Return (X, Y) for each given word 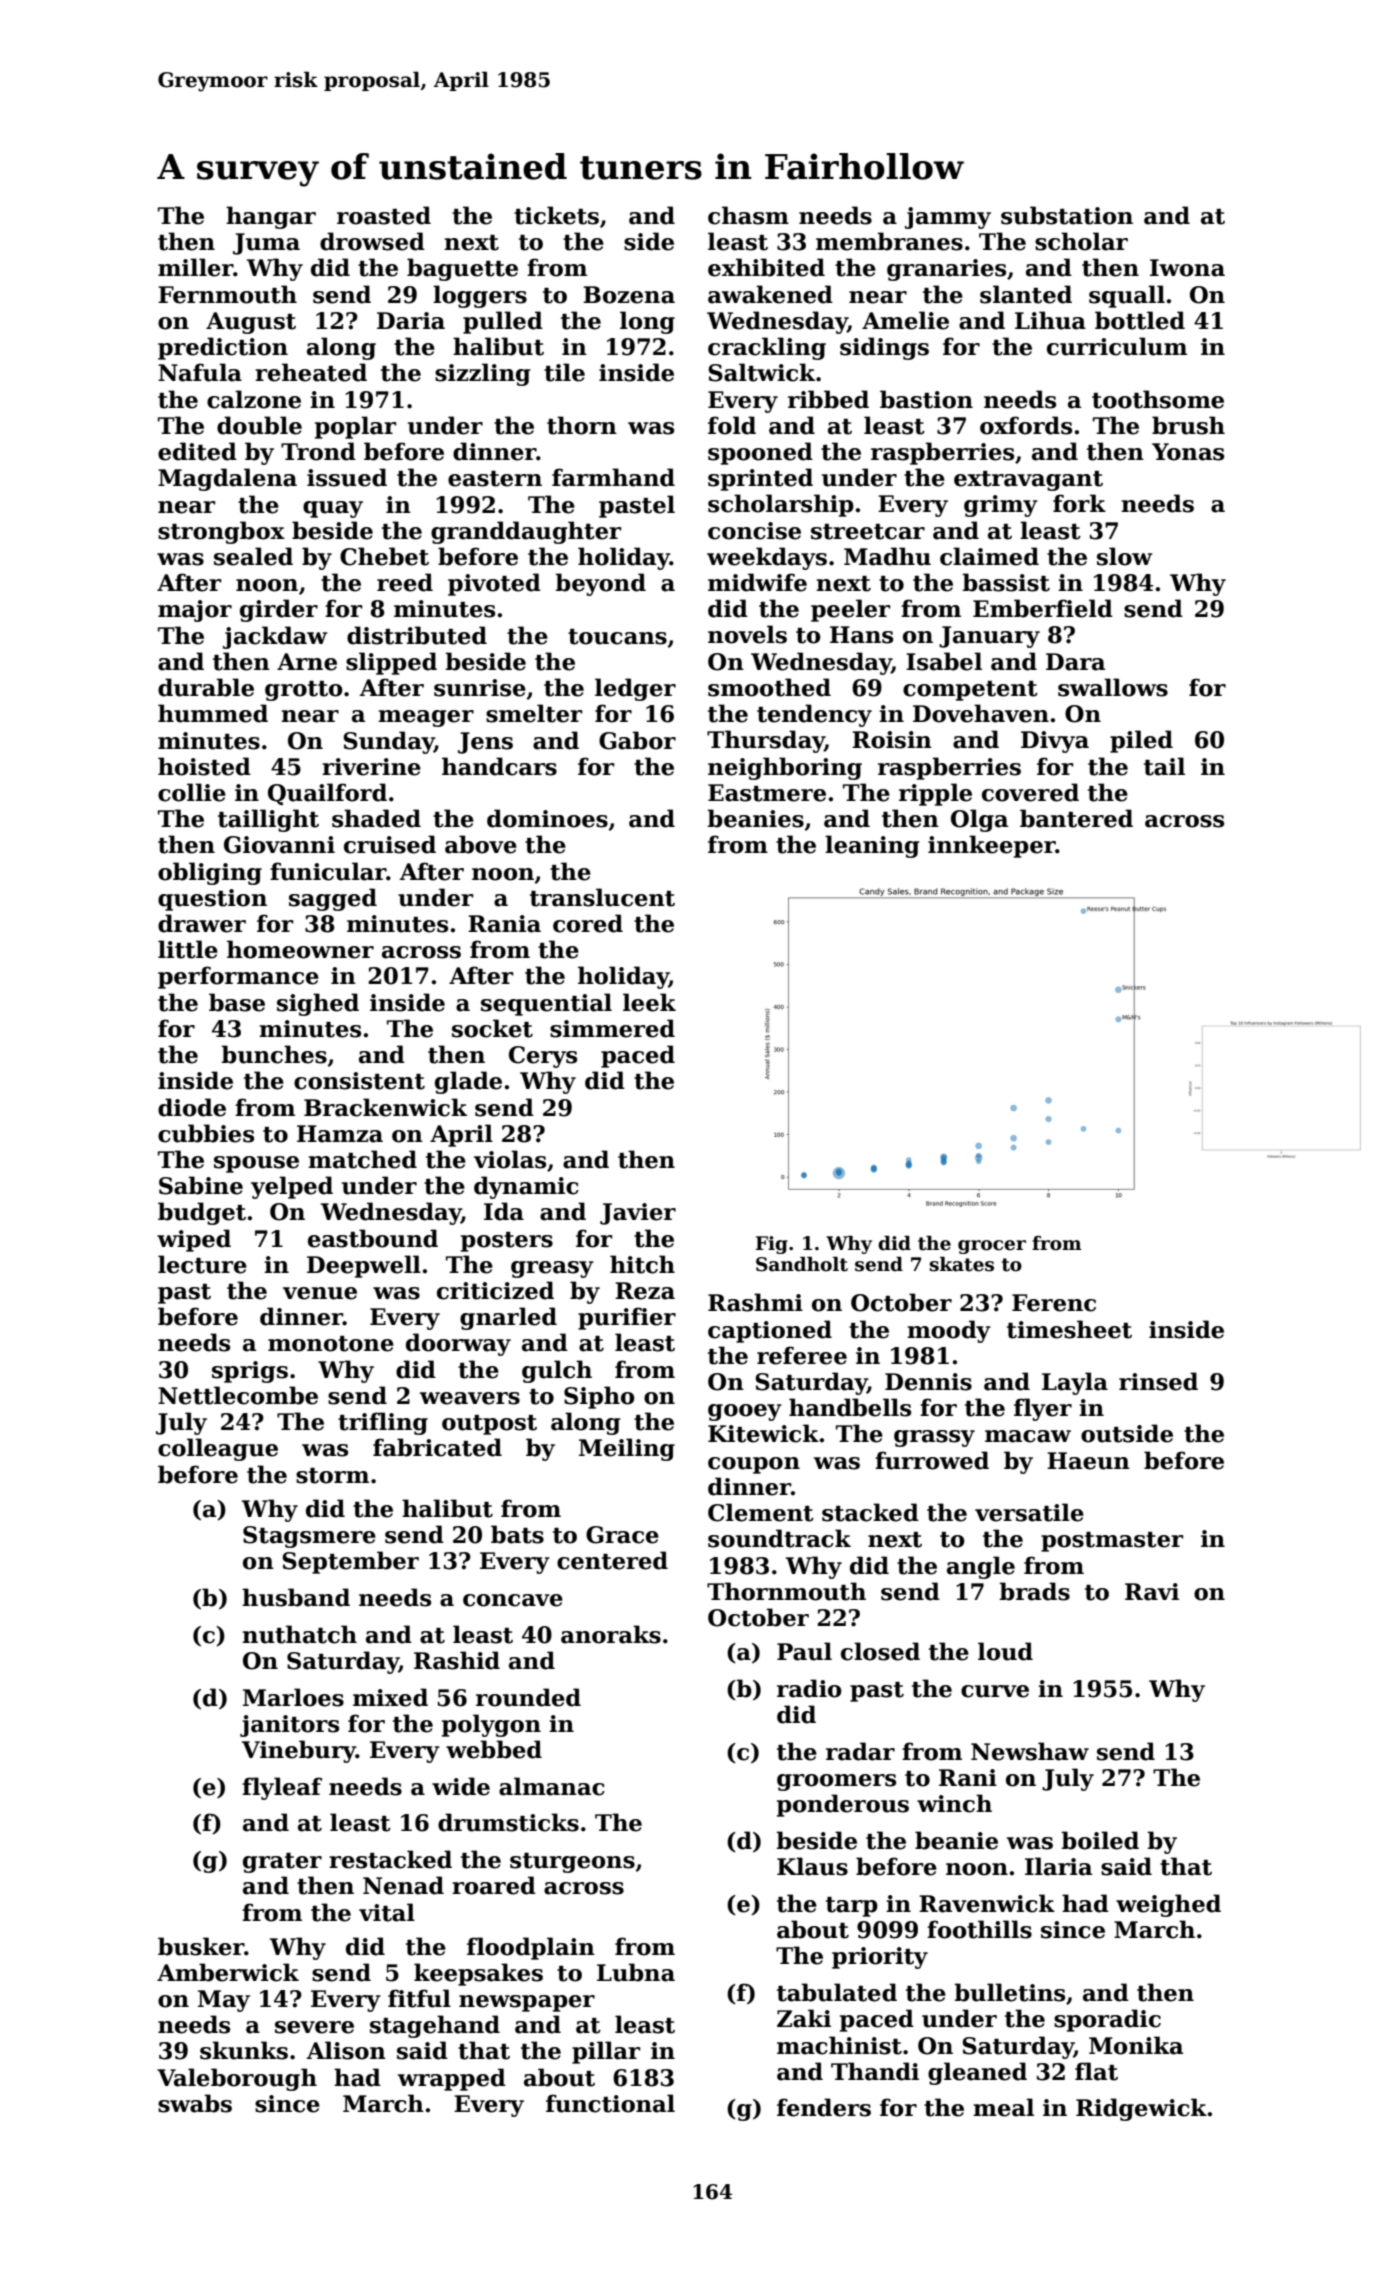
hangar (271, 217)
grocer (992, 1247)
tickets (556, 215)
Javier (638, 1214)
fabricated (437, 1447)
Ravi (1152, 1592)
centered (612, 1560)
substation (1067, 215)
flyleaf (282, 1788)
